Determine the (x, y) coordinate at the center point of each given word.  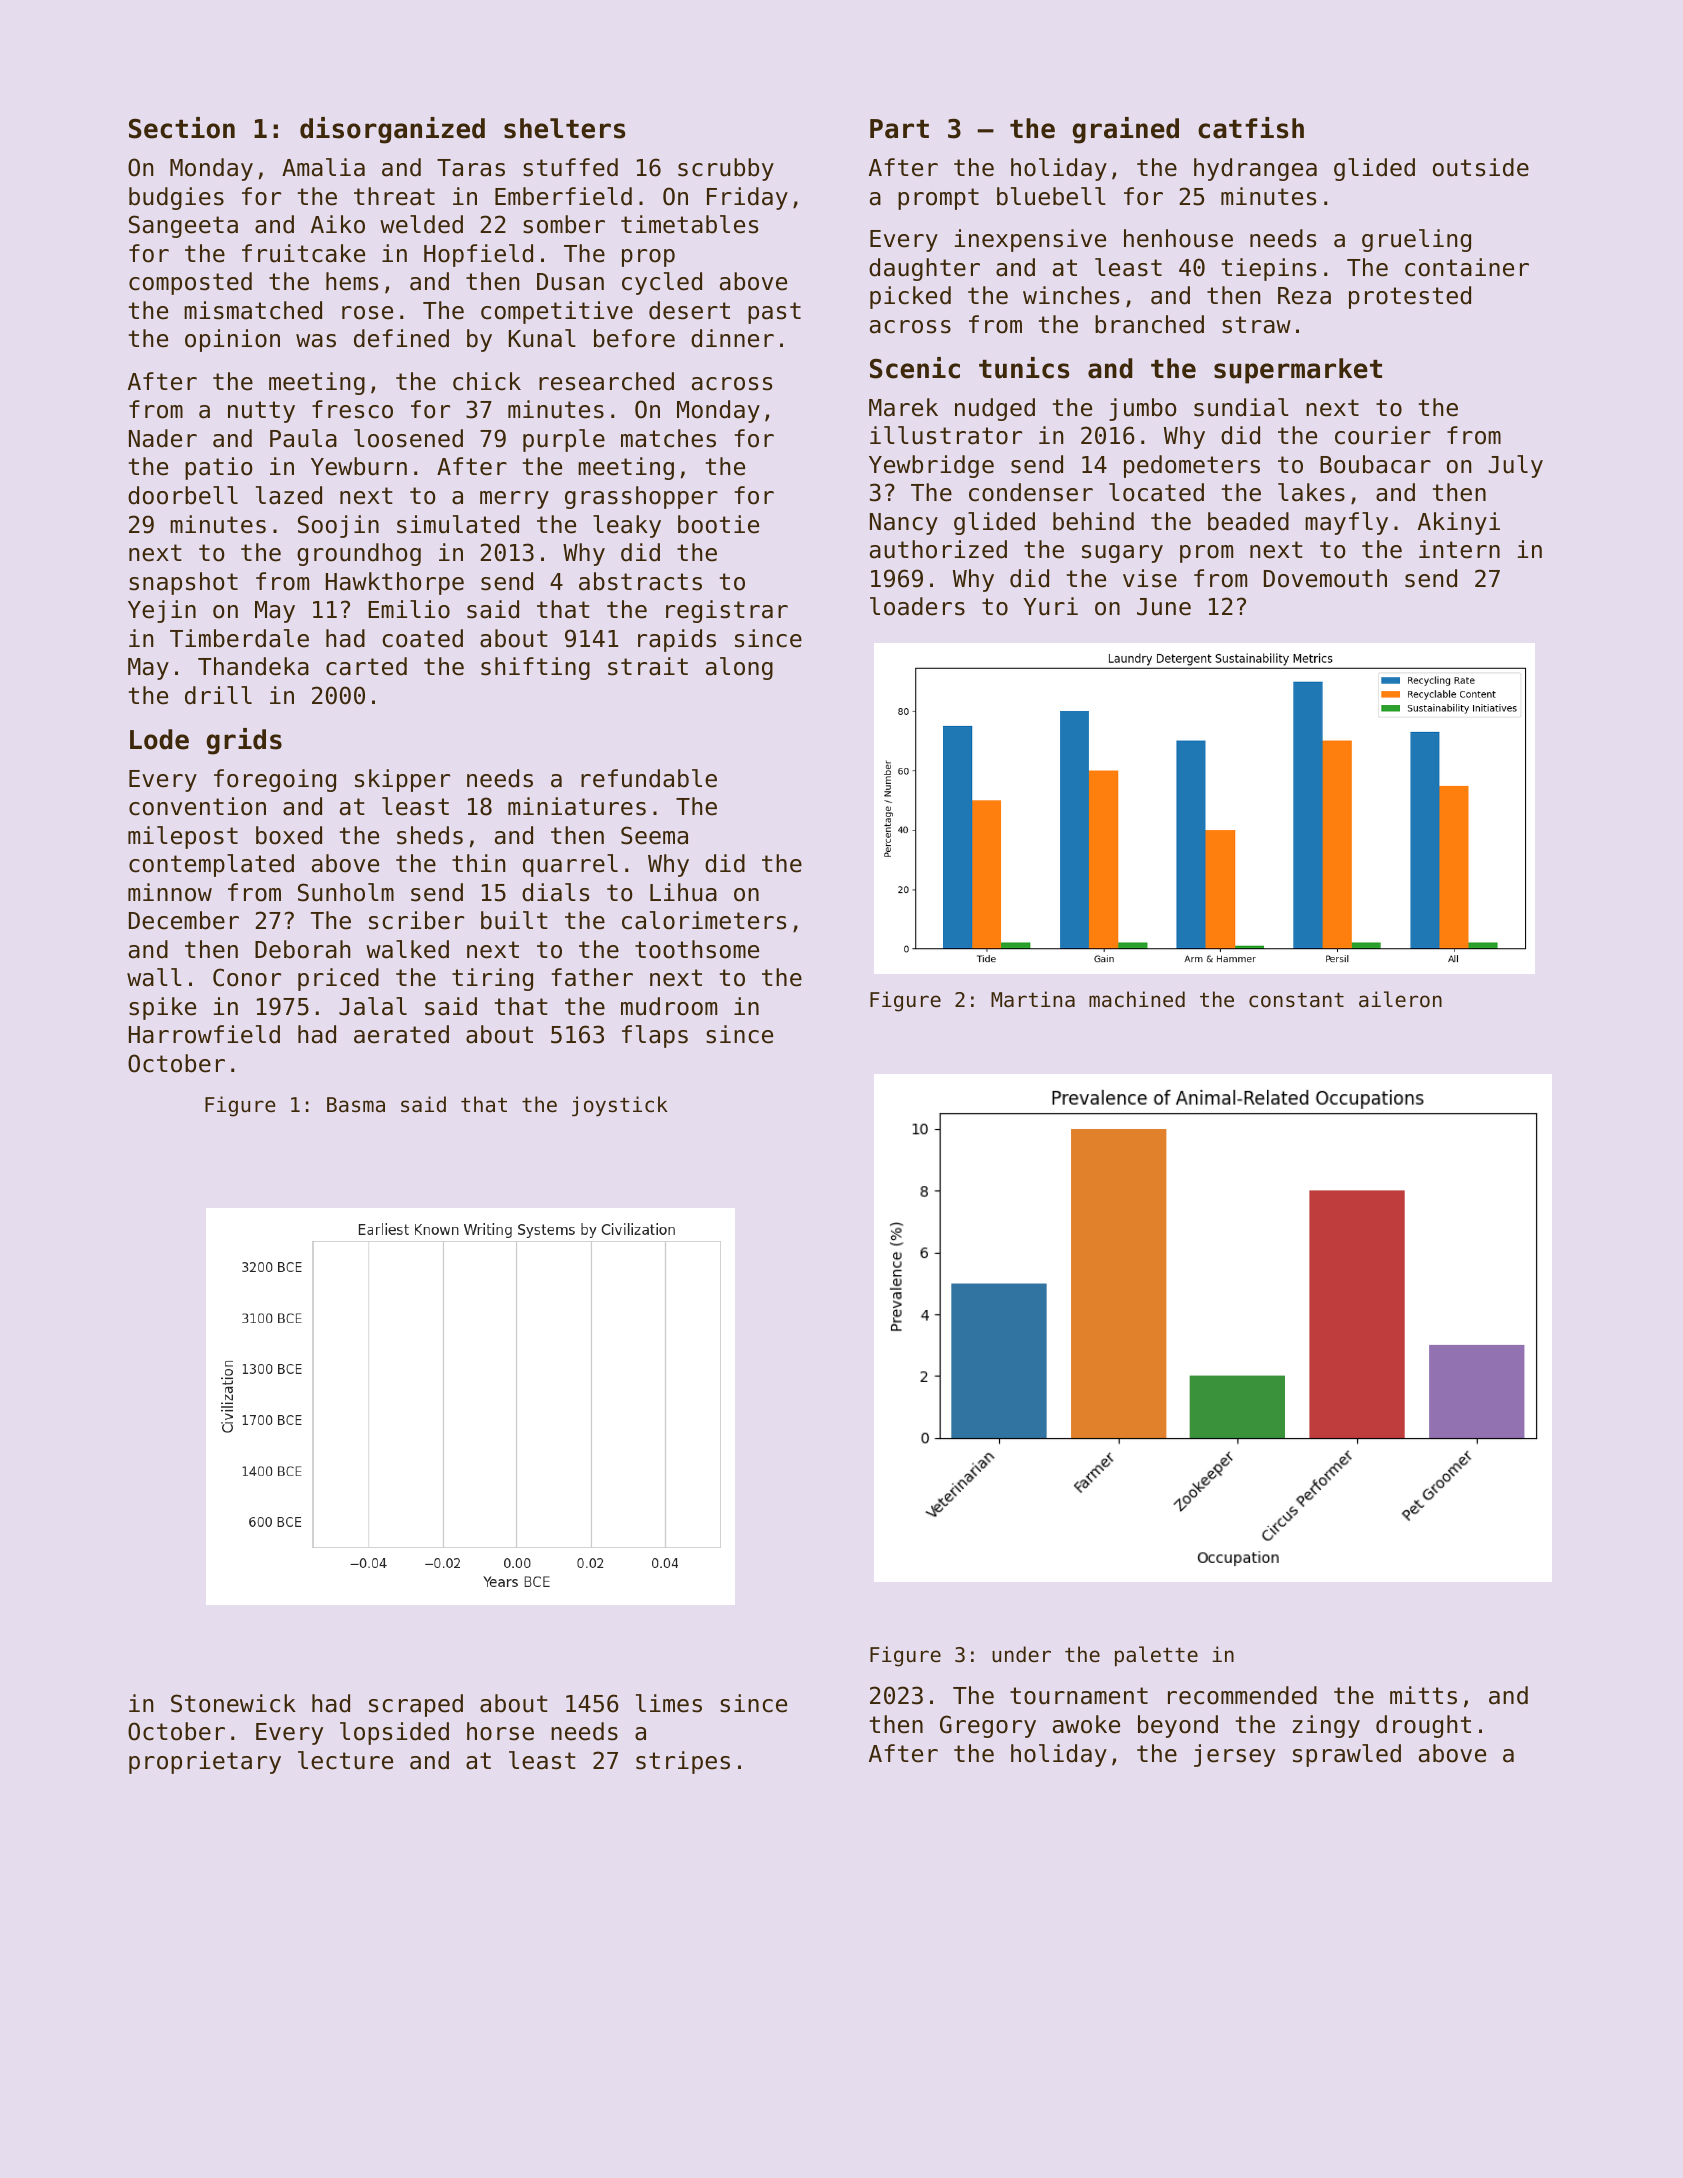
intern (1459, 549)
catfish (1251, 128)
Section (182, 128)
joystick (620, 1106)
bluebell (1051, 196)
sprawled (1347, 1755)
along (739, 668)
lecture (345, 1760)
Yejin (162, 611)
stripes (683, 1762)
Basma (356, 1105)
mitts (1423, 1695)
